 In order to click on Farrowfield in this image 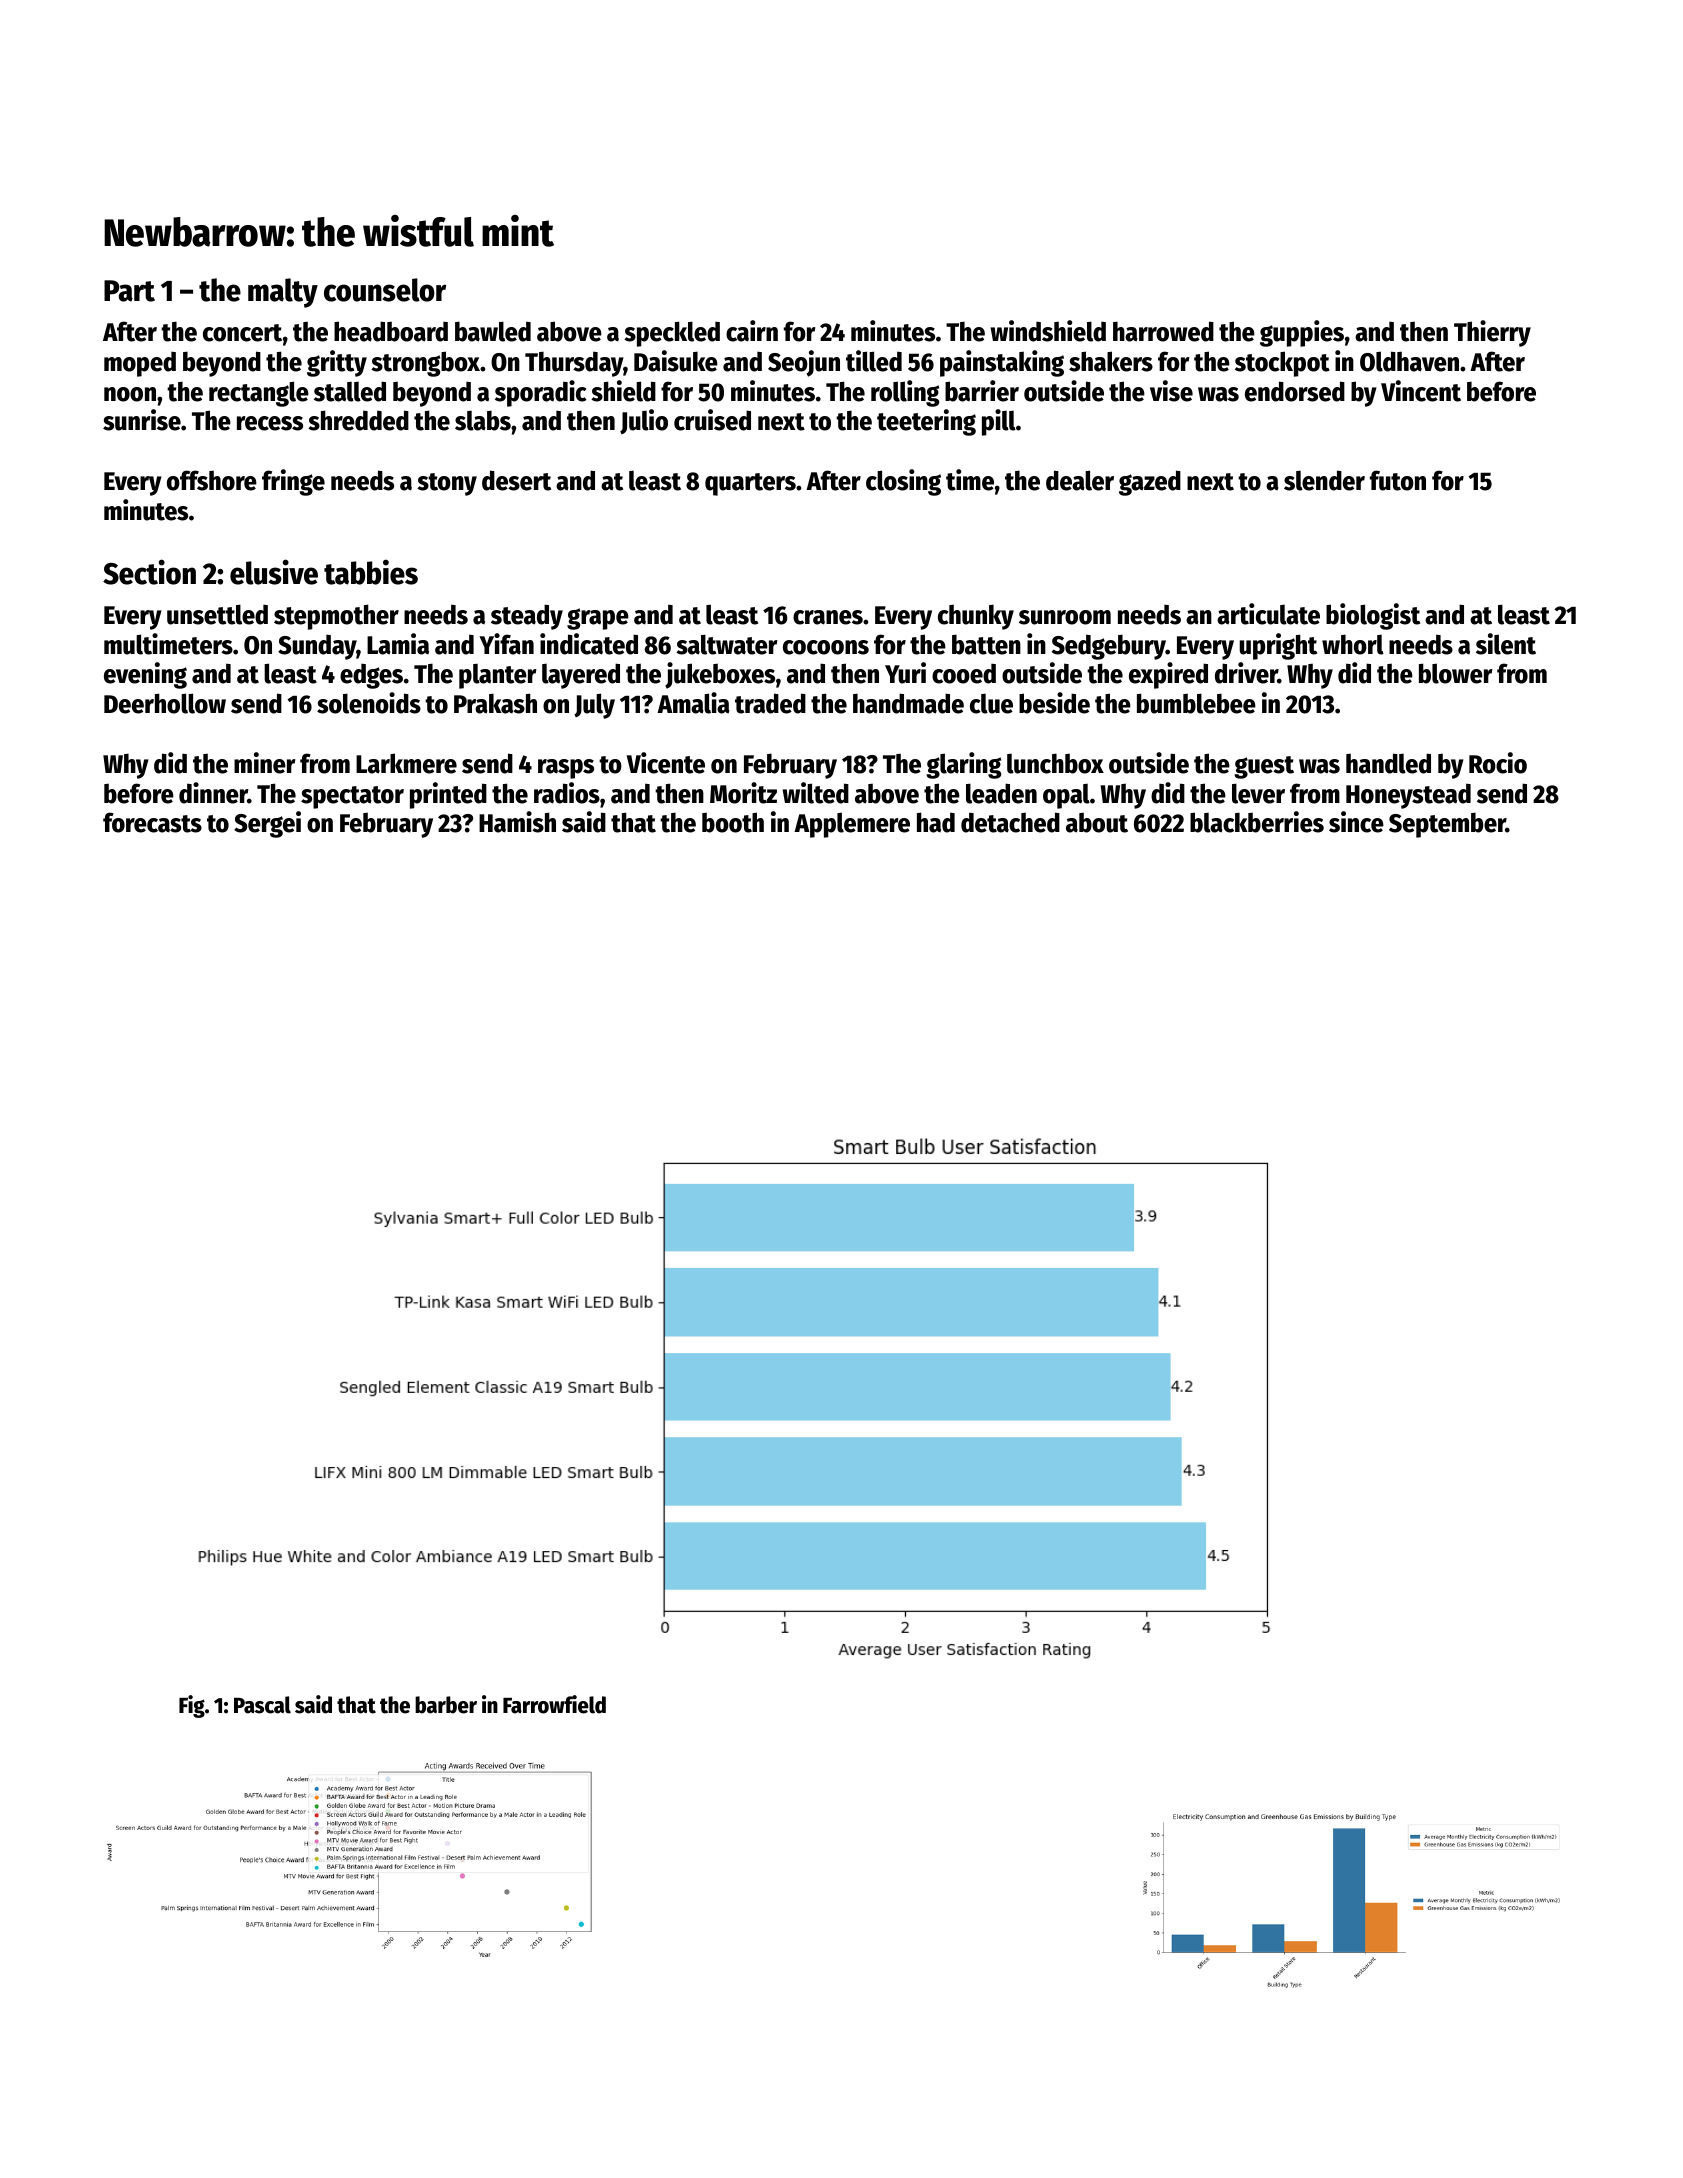, I will do `click(554, 1704)`.
